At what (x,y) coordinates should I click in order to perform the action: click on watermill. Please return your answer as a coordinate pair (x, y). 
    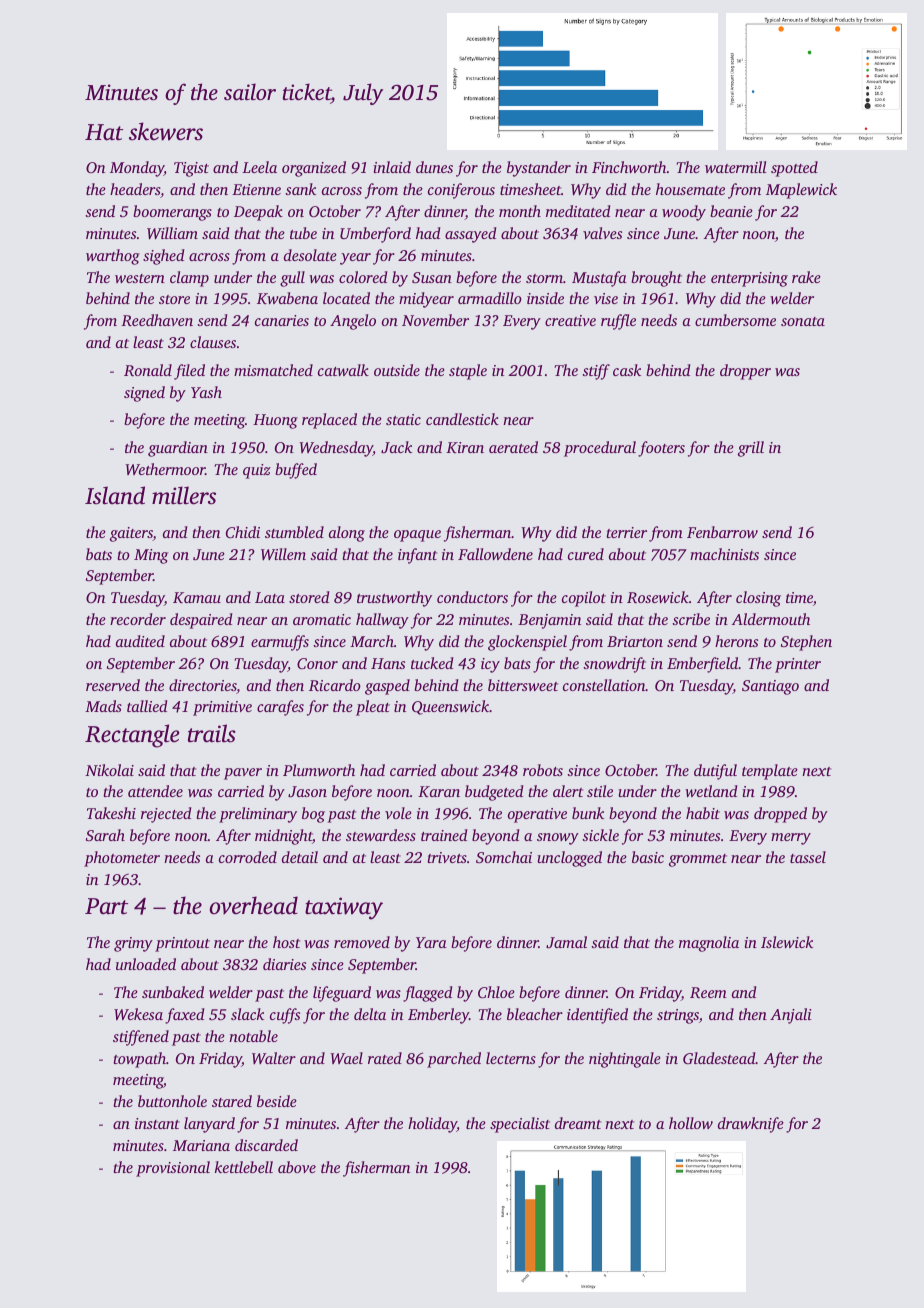
    Looking at the image, I should click on (736, 167).
